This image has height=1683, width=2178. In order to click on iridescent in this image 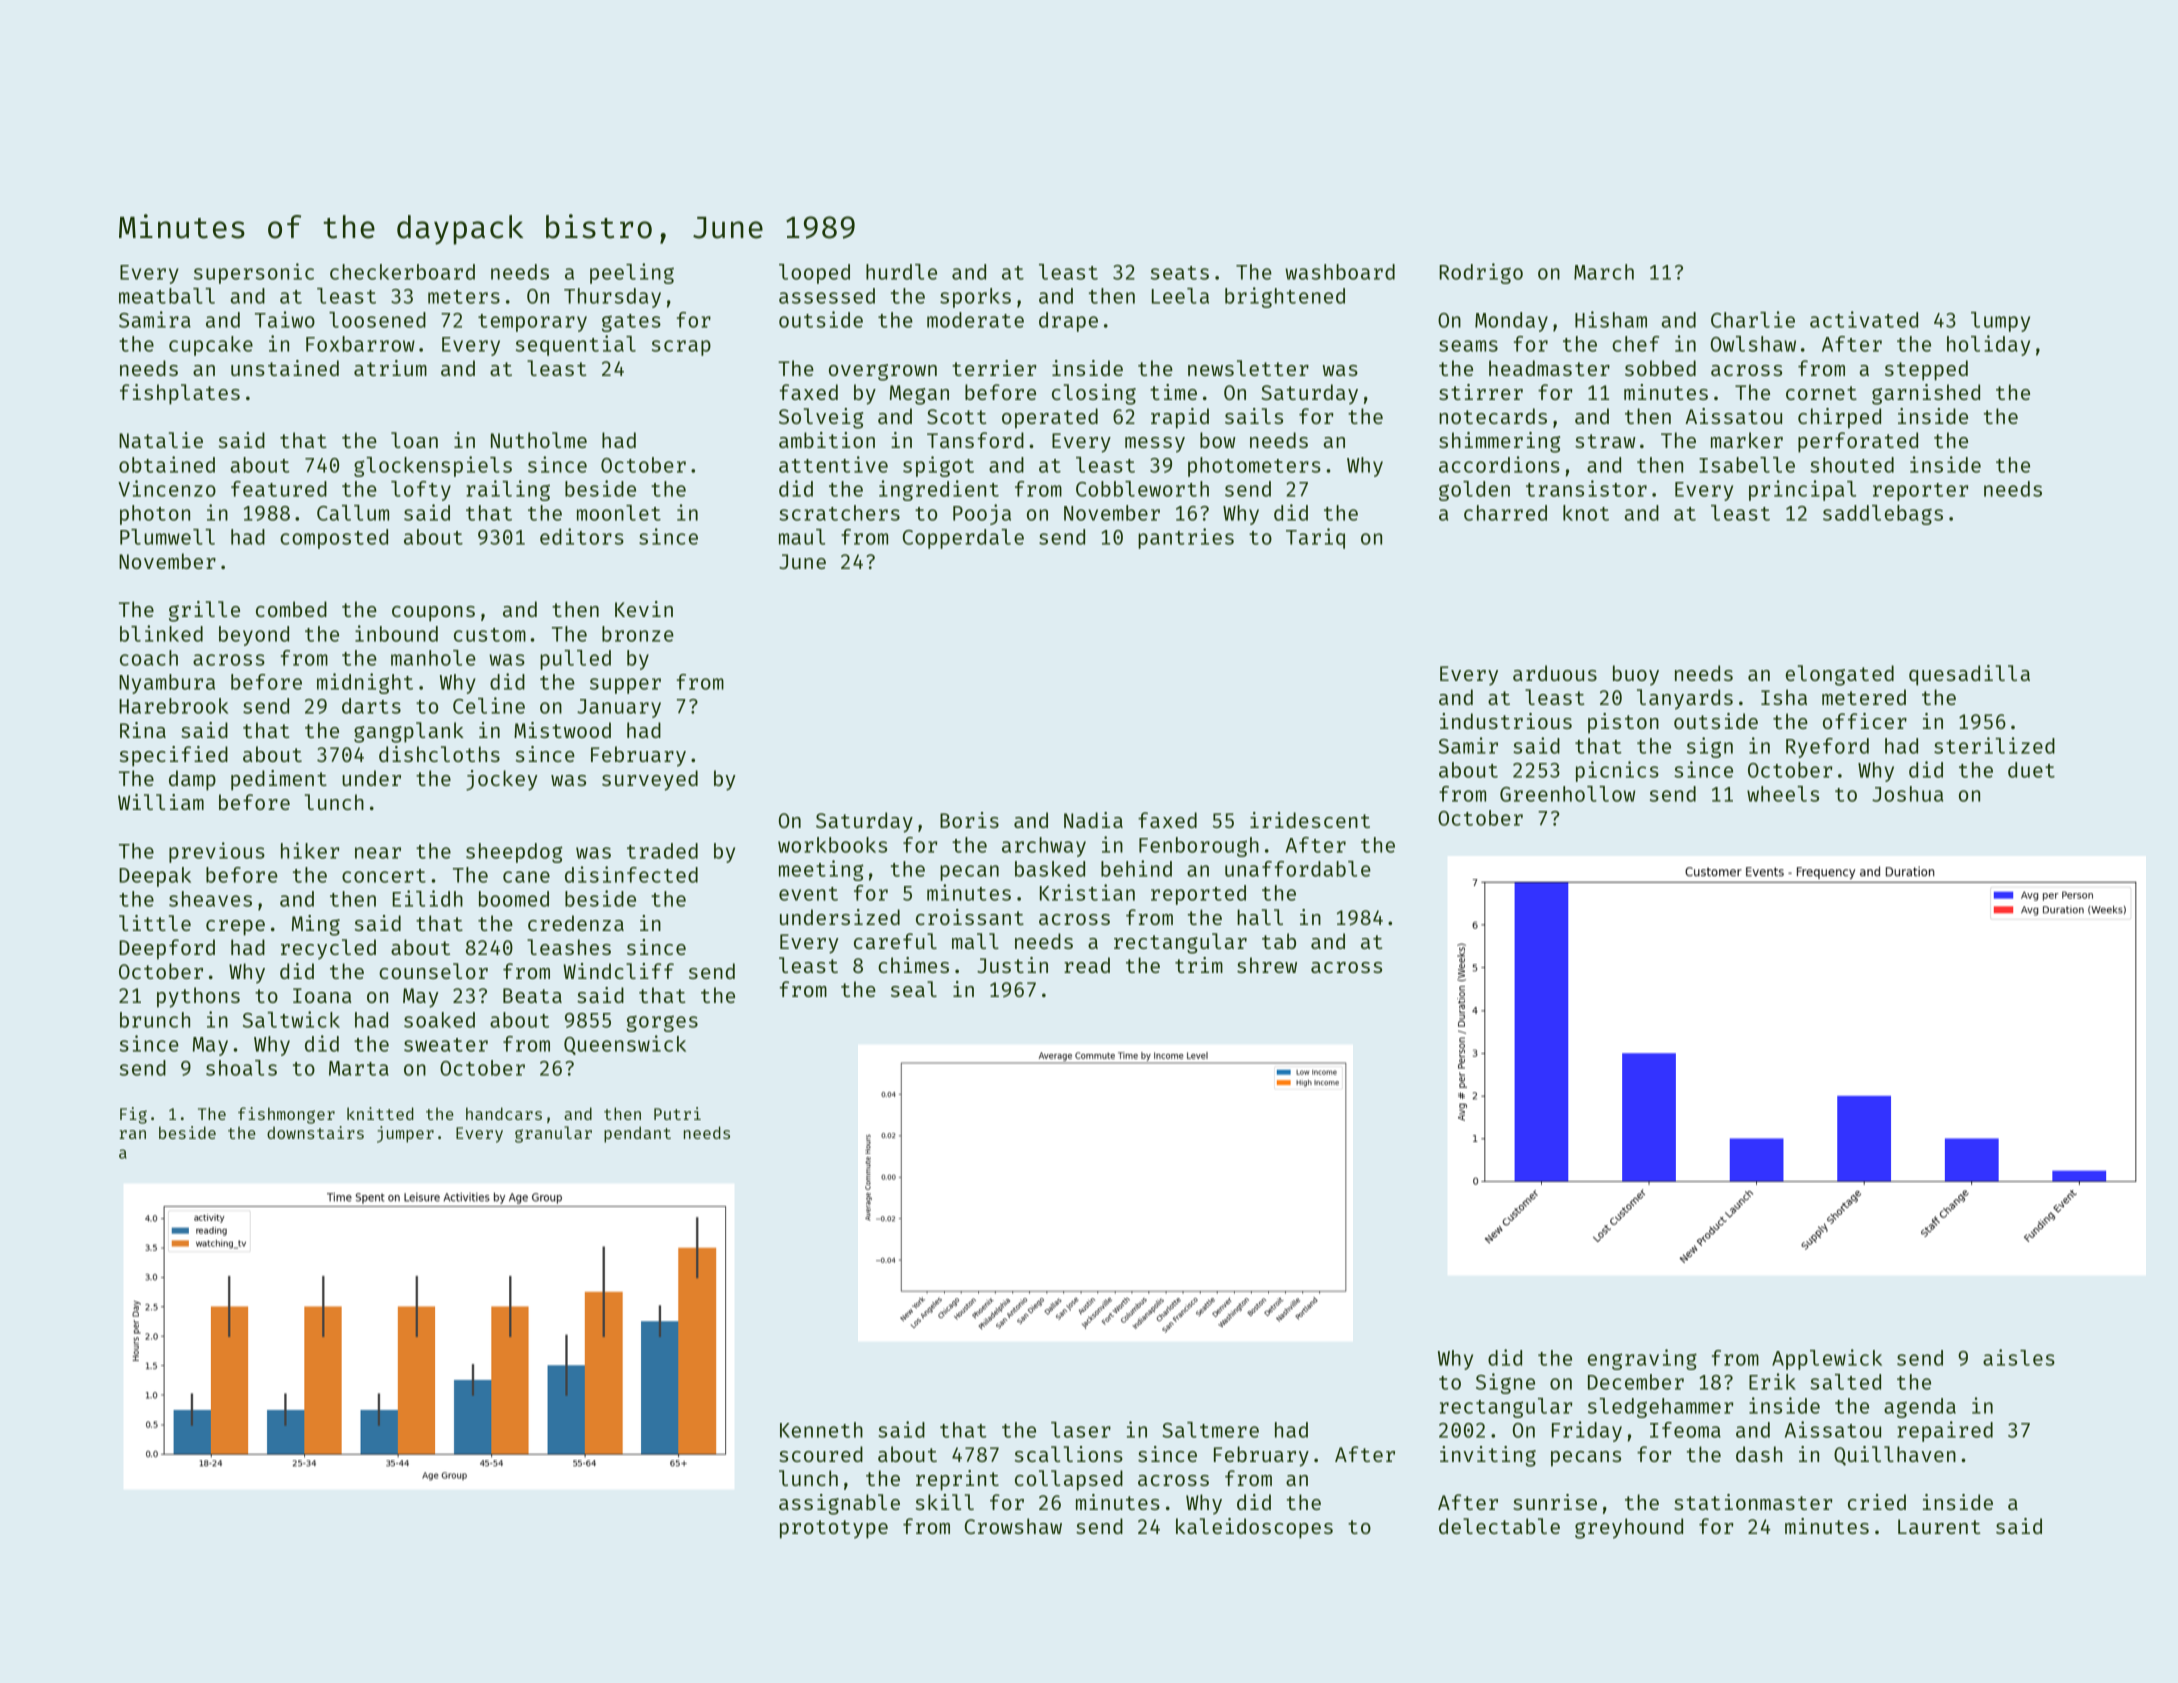, I will do `click(1310, 820)`.
